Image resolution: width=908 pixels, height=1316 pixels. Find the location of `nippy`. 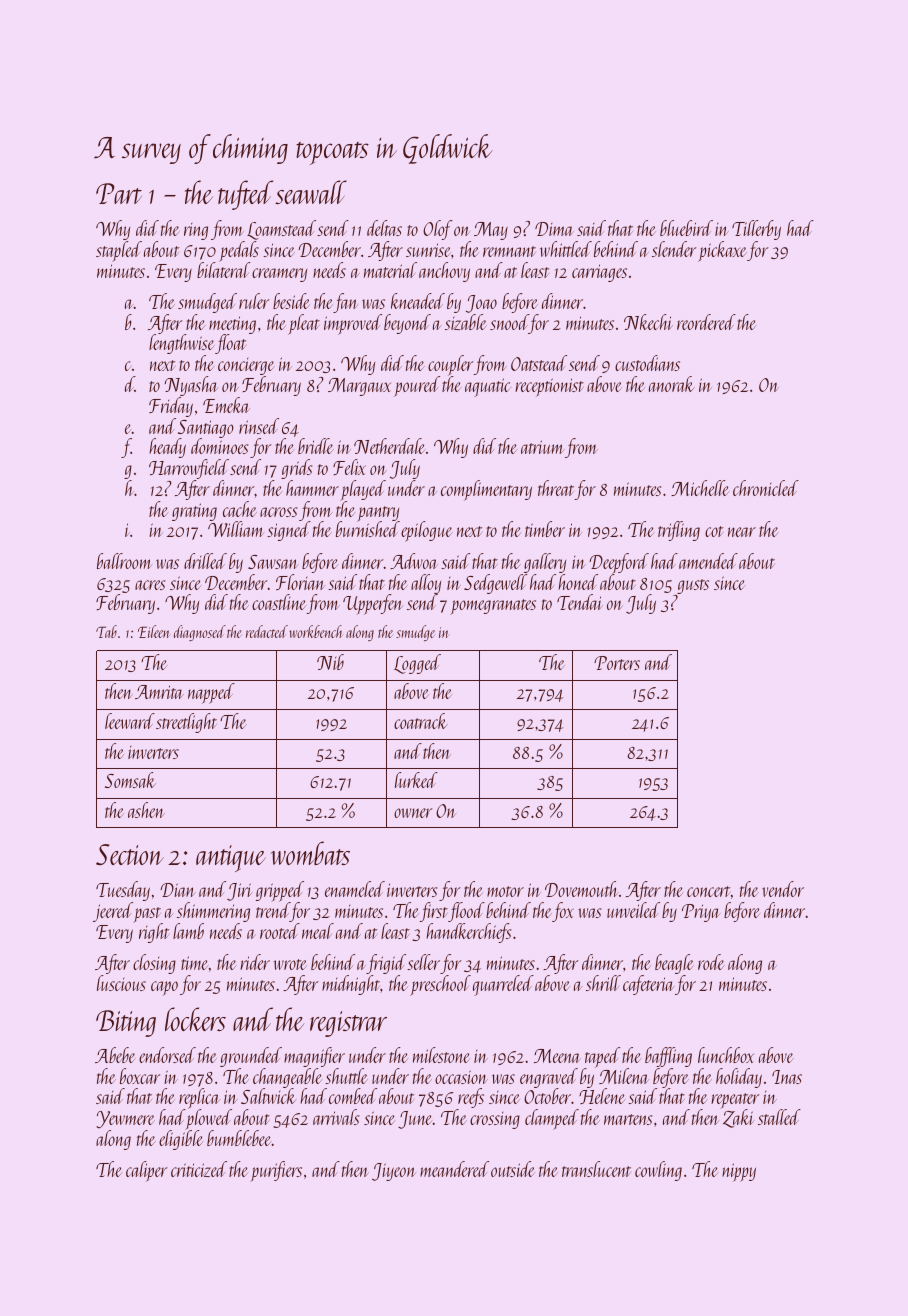

nippy is located at coordinates (739, 1172).
